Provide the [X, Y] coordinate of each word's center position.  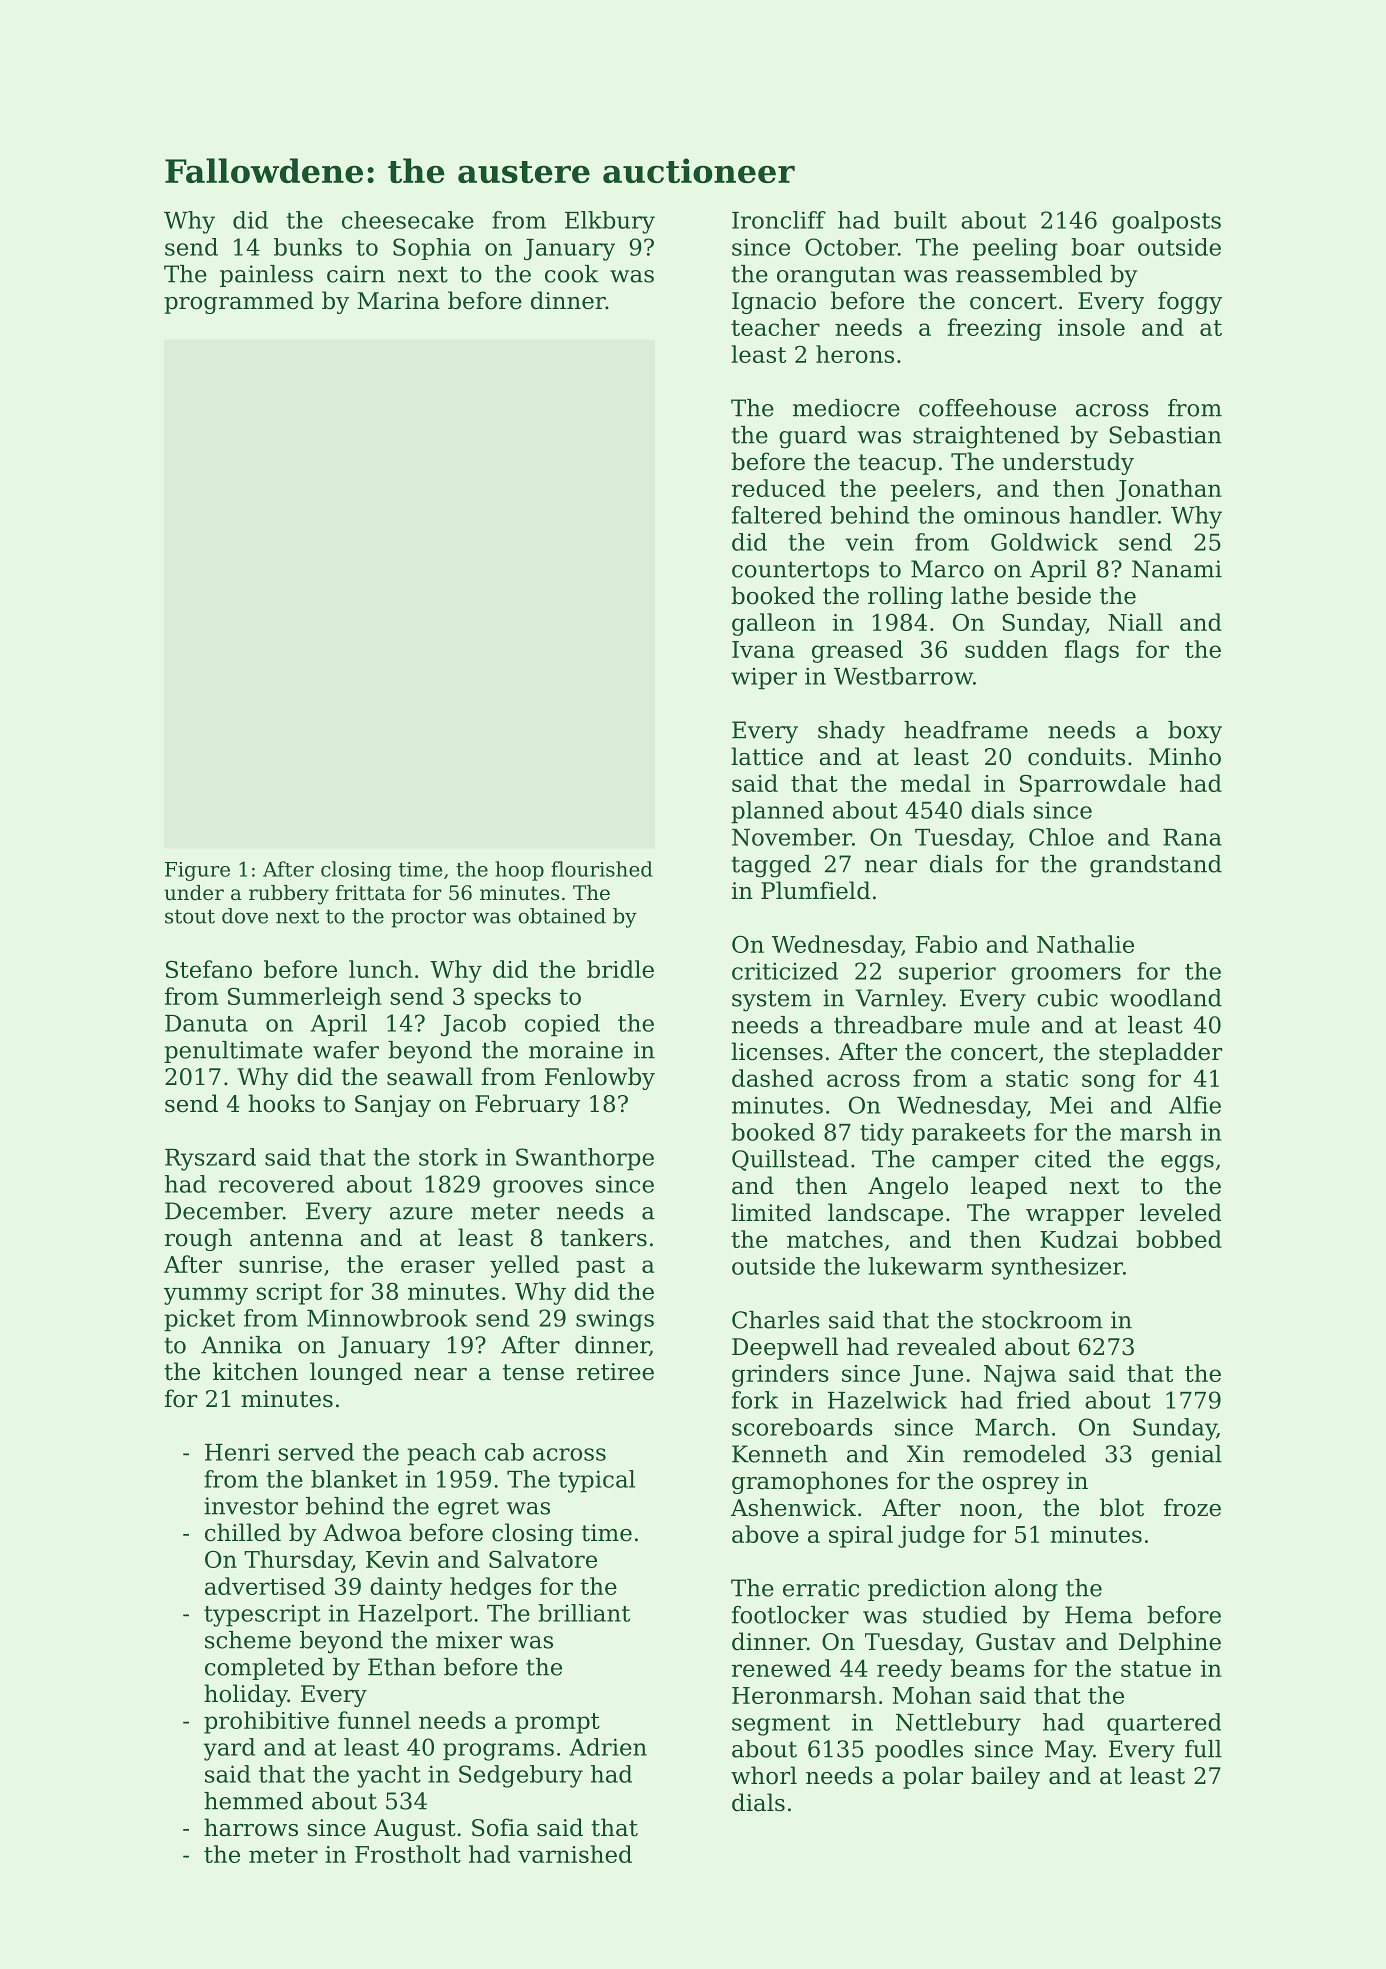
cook [572, 274]
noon [988, 1510]
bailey [1005, 1777]
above [765, 1534]
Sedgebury [521, 1776]
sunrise [280, 1264]
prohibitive [266, 1722]
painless [266, 276]
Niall [1135, 622]
